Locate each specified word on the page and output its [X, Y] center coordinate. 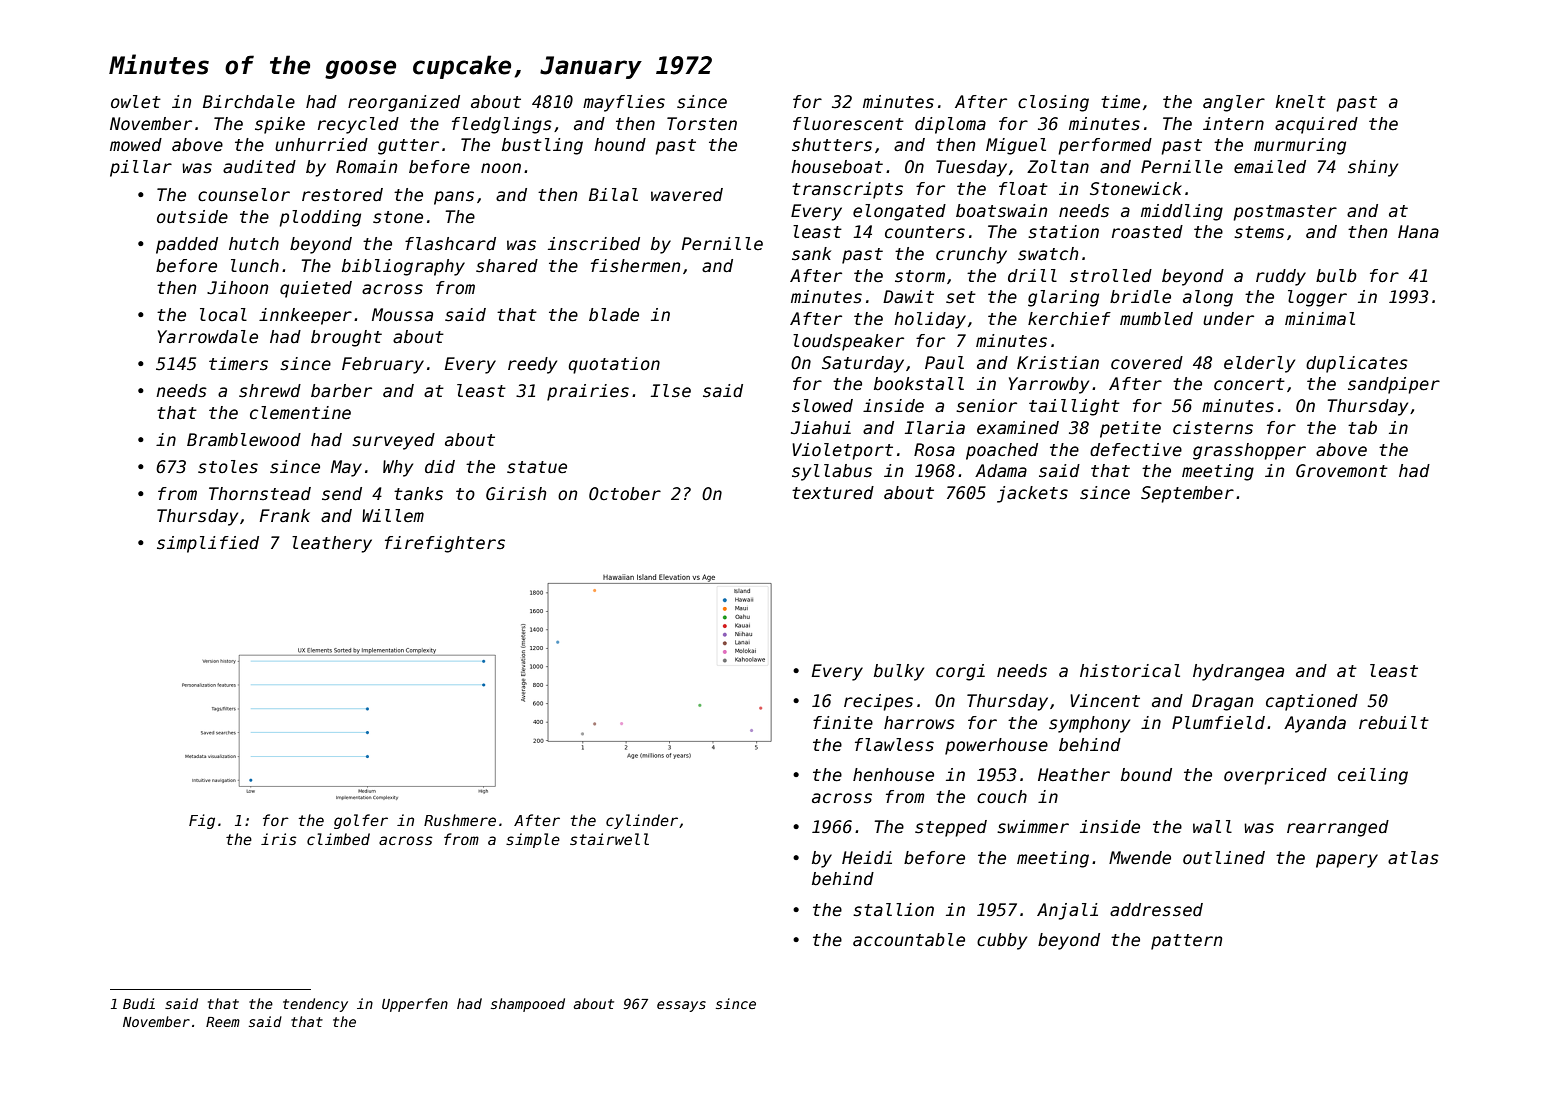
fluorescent [848, 124]
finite [843, 723]
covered [1147, 363]
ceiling [1373, 776]
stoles [228, 467]
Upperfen [415, 1005]
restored [342, 195]
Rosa [934, 450]
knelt [1300, 102]
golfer [361, 821]
